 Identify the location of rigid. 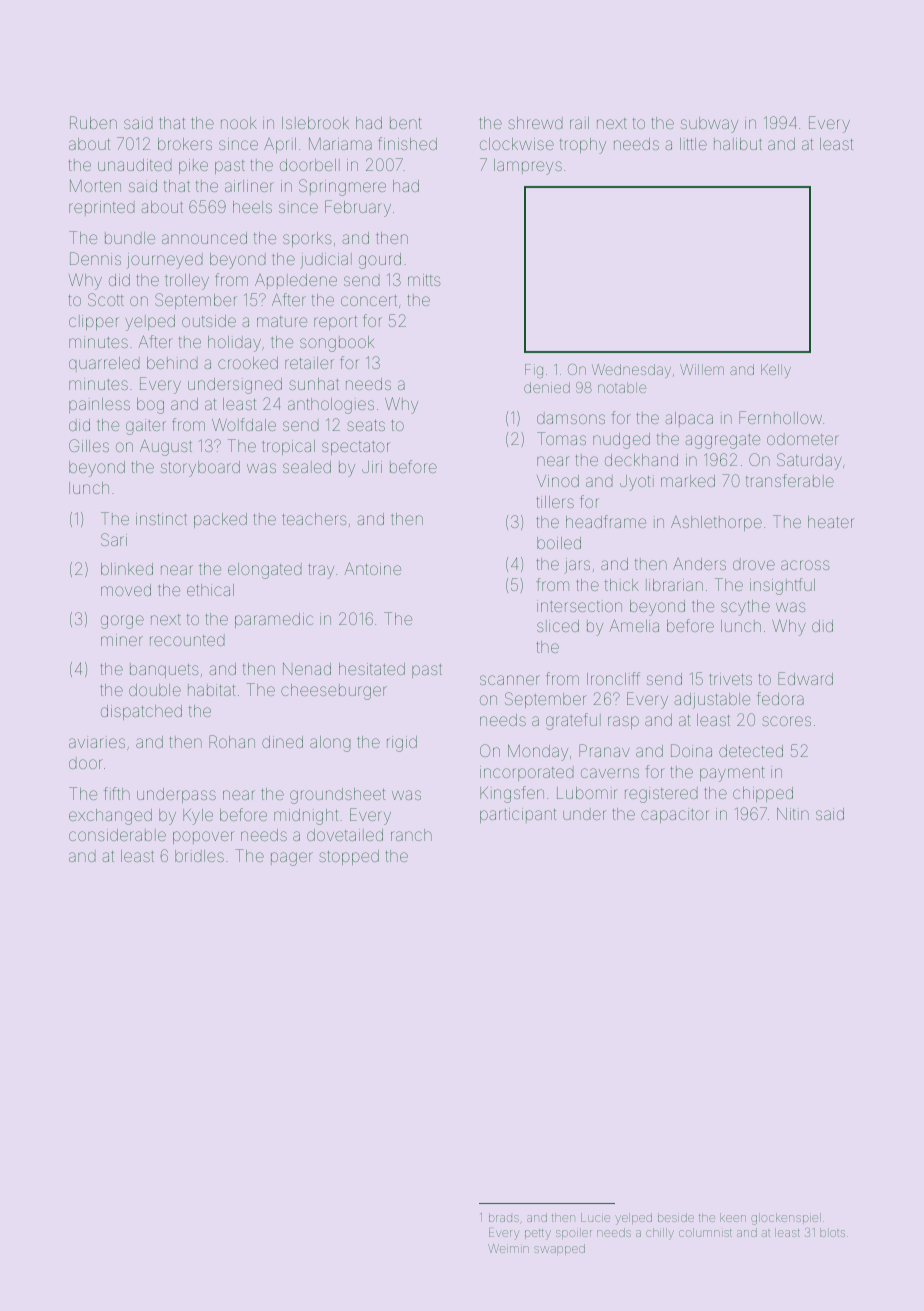
(402, 744).
